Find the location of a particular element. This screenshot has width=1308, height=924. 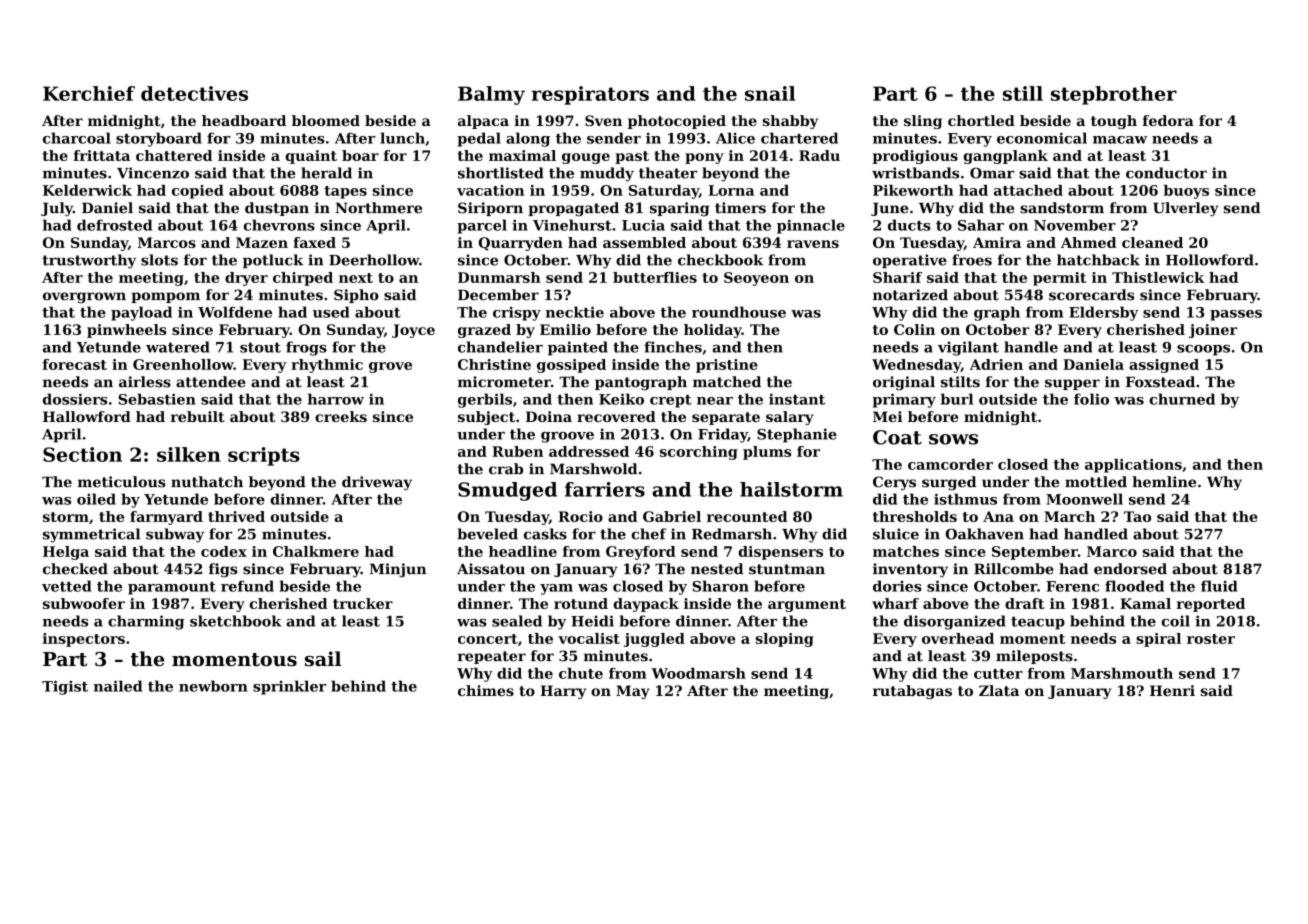

buoys is located at coordinates (1186, 192).
